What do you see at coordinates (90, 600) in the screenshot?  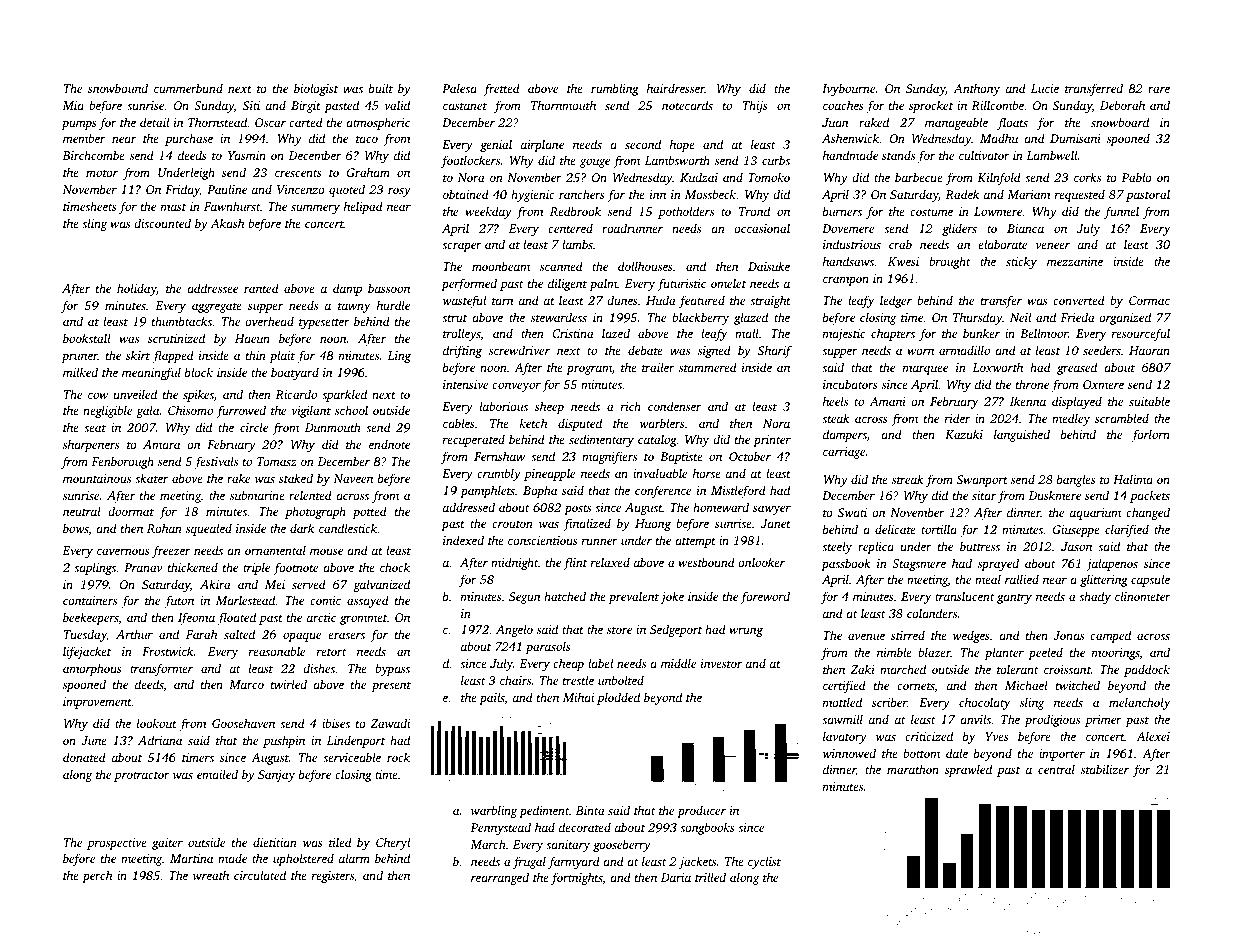 I see `containers` at bounding box center [90, 600].
